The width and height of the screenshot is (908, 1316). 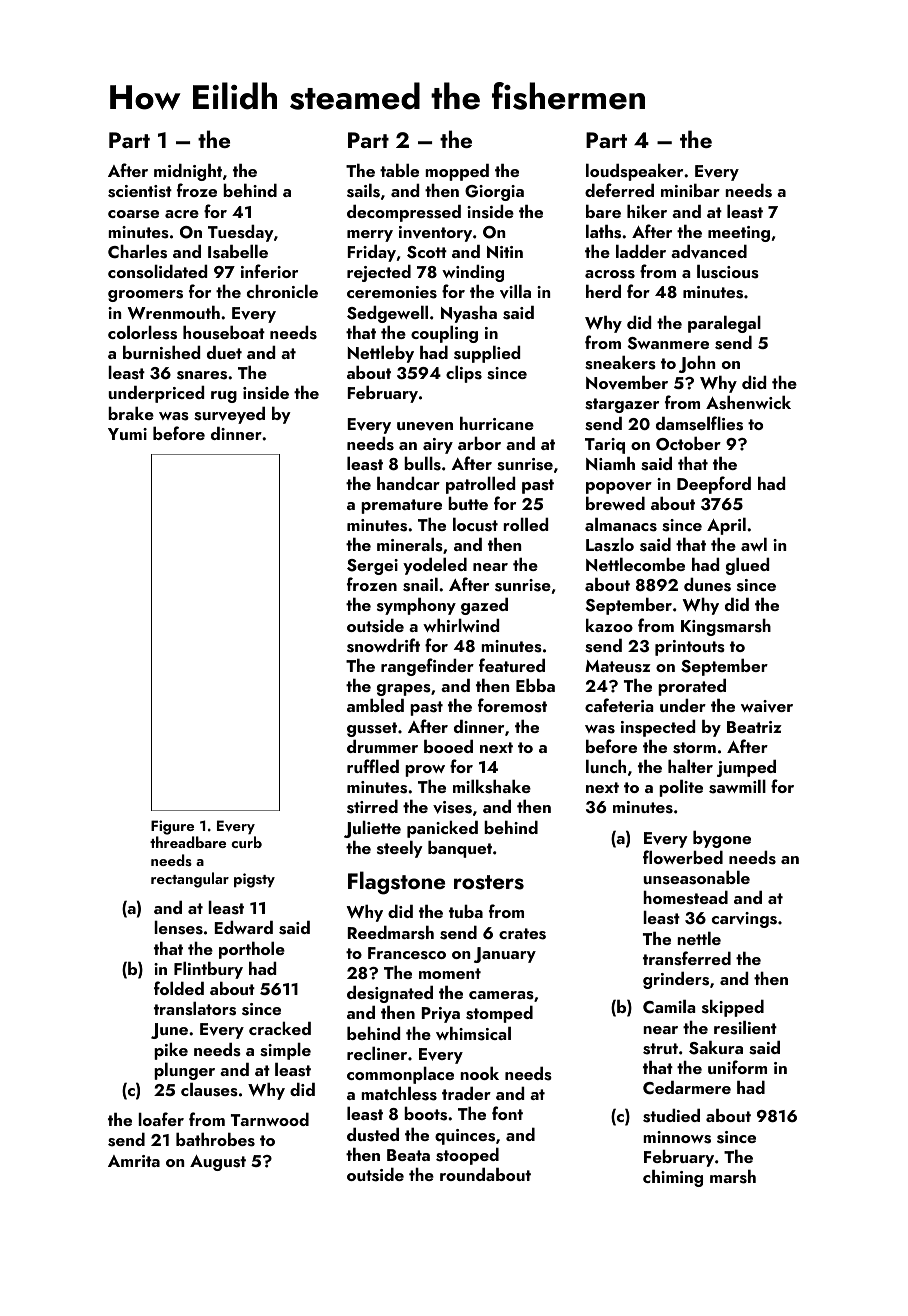 I want to click on chiming, so click(x=673, y=1178).
